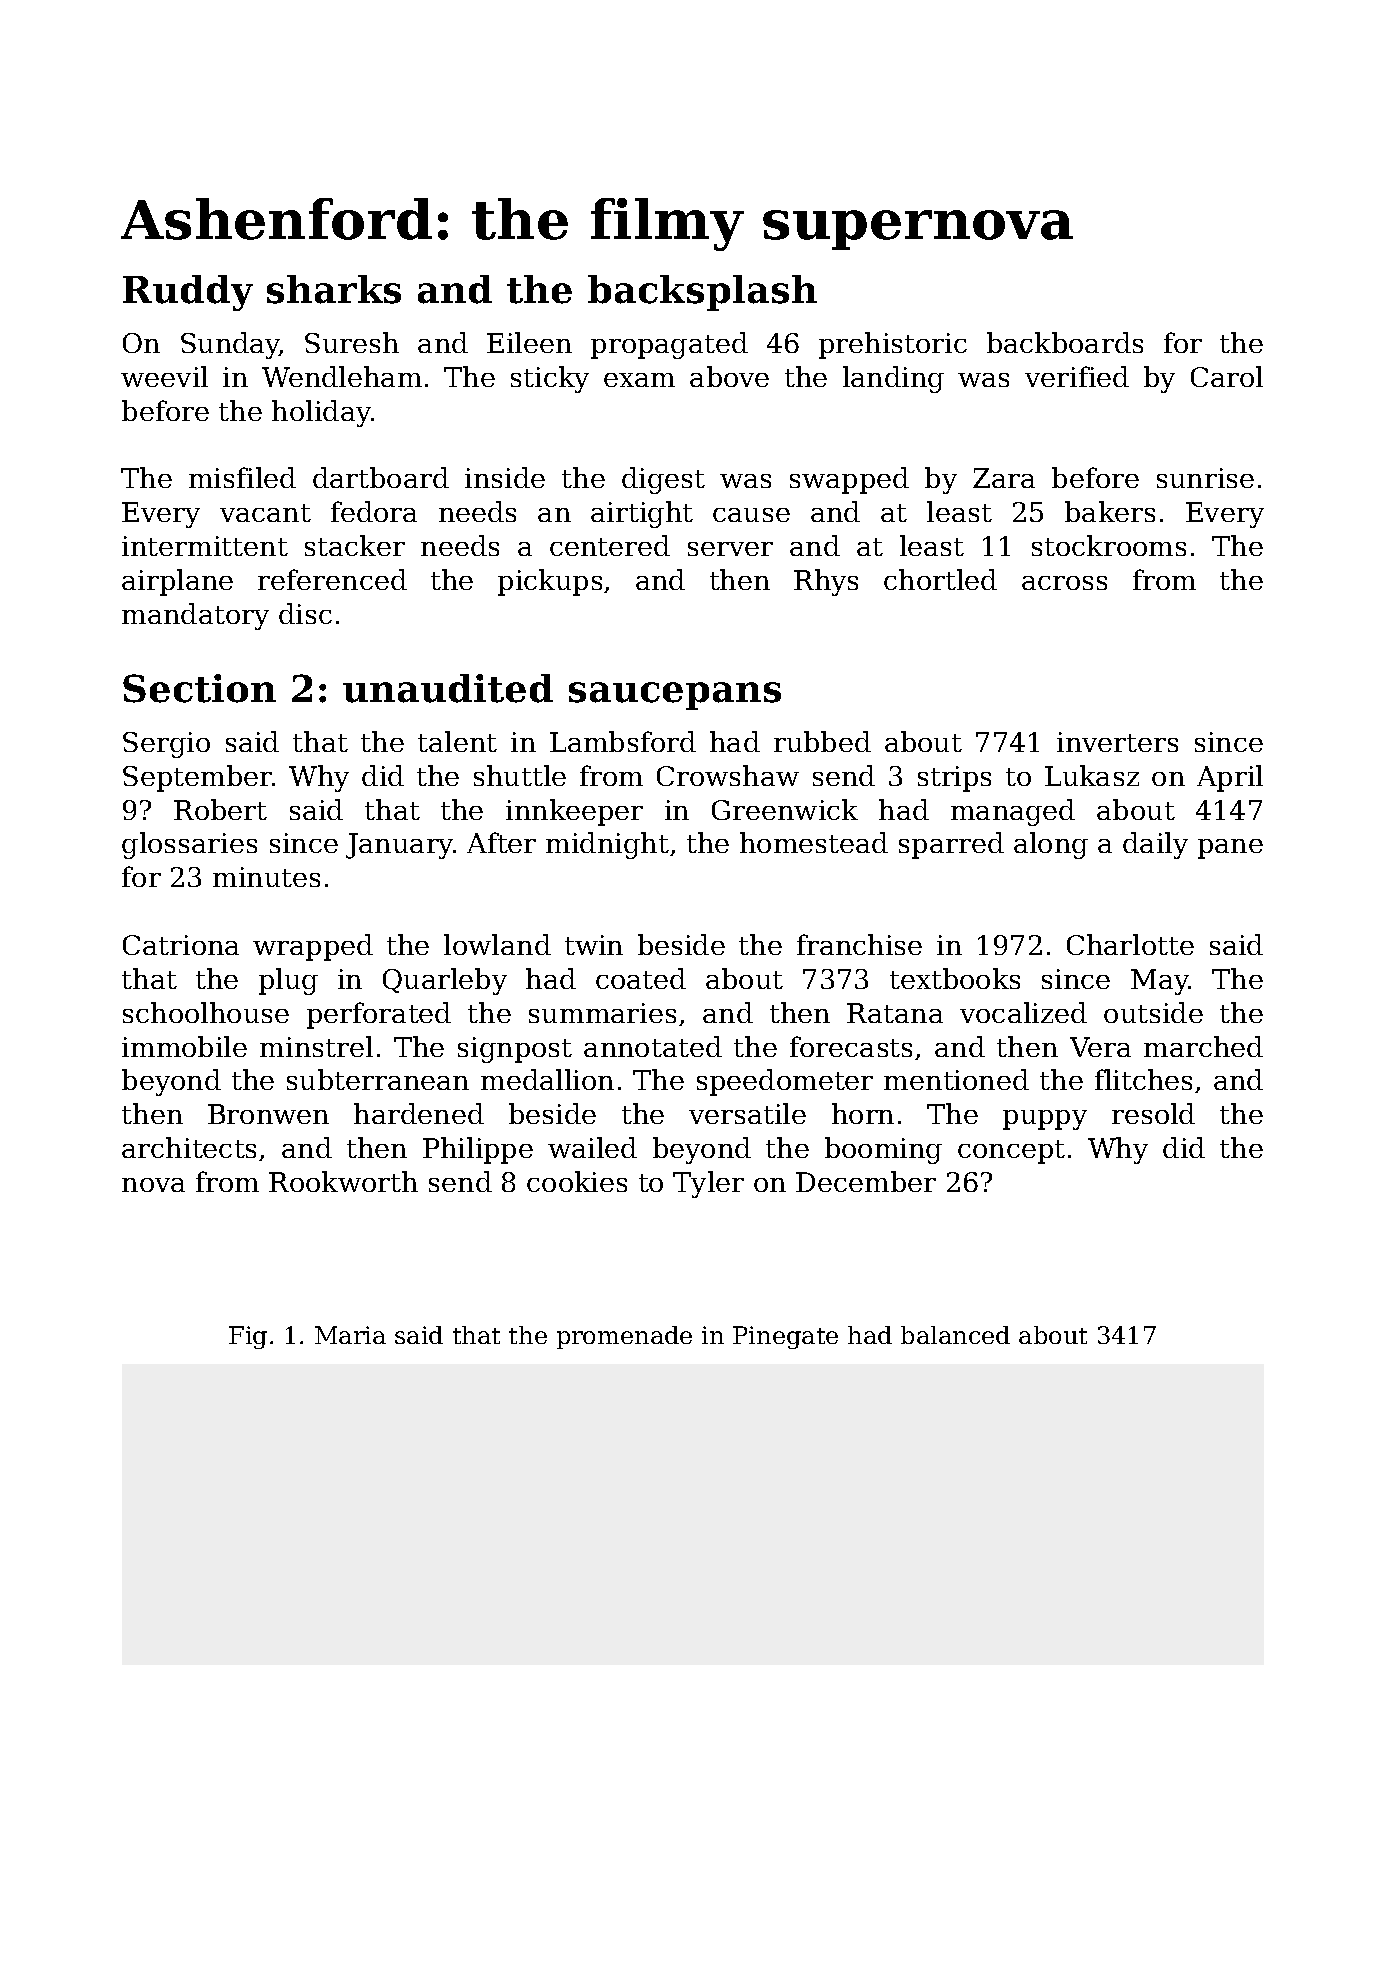 Image resolution: width=1386 pixels, height=1969 pixels. What do you see at coordinates (1153, 1113) in the screenshot?
I see `resold` at bounding box center [1153, 1113].
